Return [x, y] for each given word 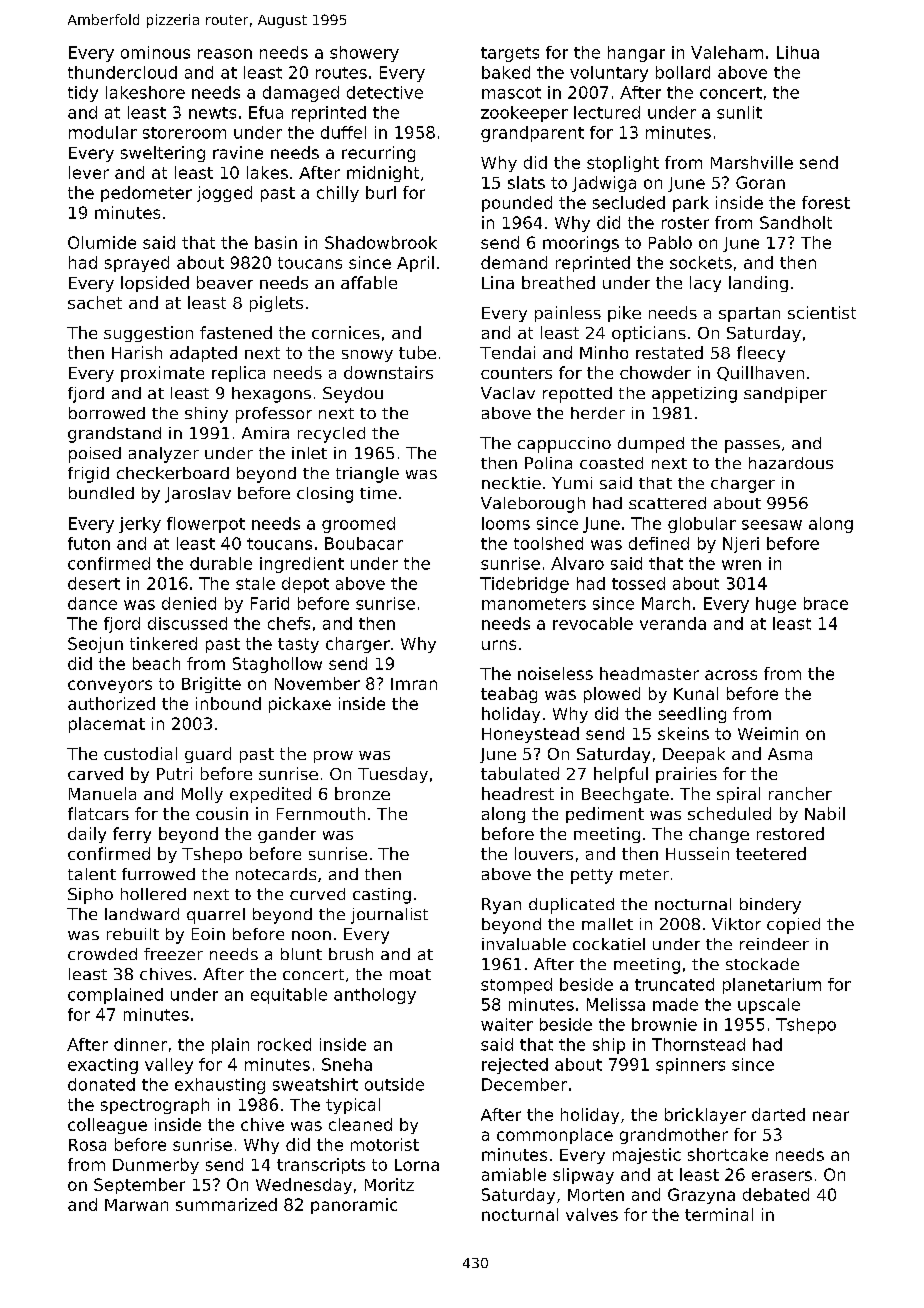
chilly [338, 194]
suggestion [148, 334]
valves [592, 1214]
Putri [174, 773]
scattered [667, 503]
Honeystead [530, 735]
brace [826, 603]
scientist [822, 312]
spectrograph [155, 1106]
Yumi [572, 483]
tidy [83, 94]
